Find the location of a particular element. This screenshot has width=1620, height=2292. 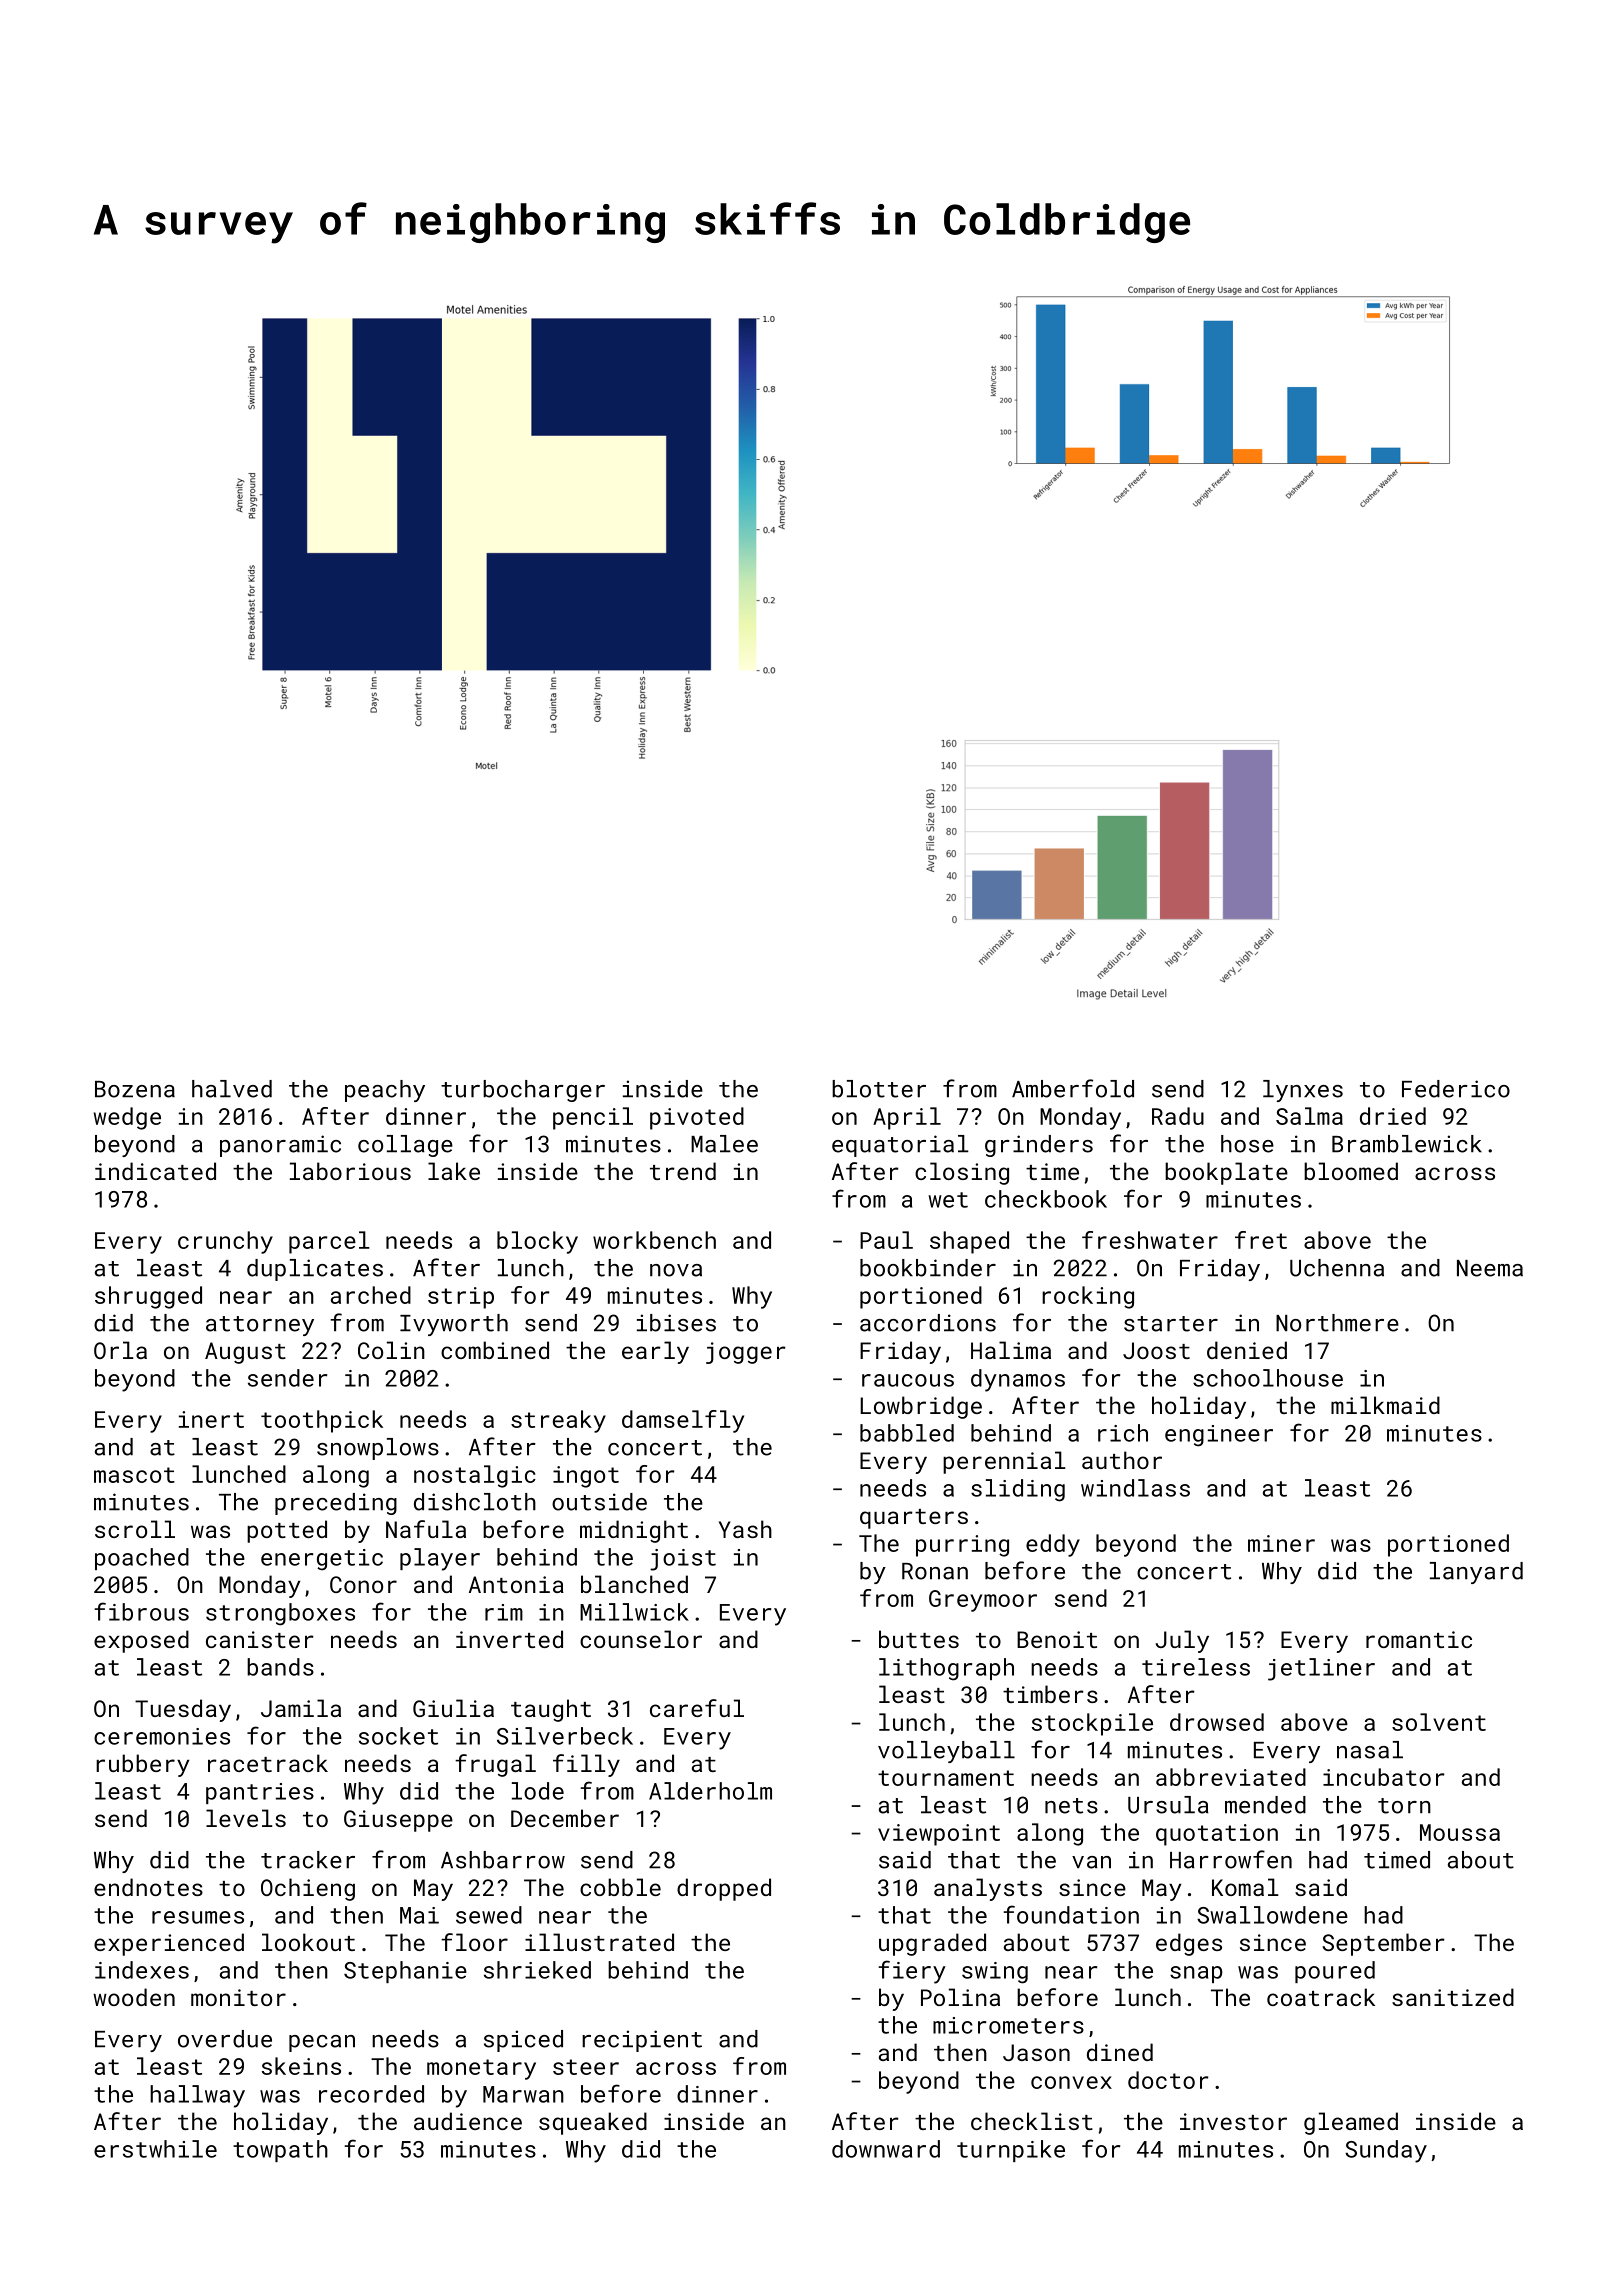

blocky is located at coordinates (537, 1242).
